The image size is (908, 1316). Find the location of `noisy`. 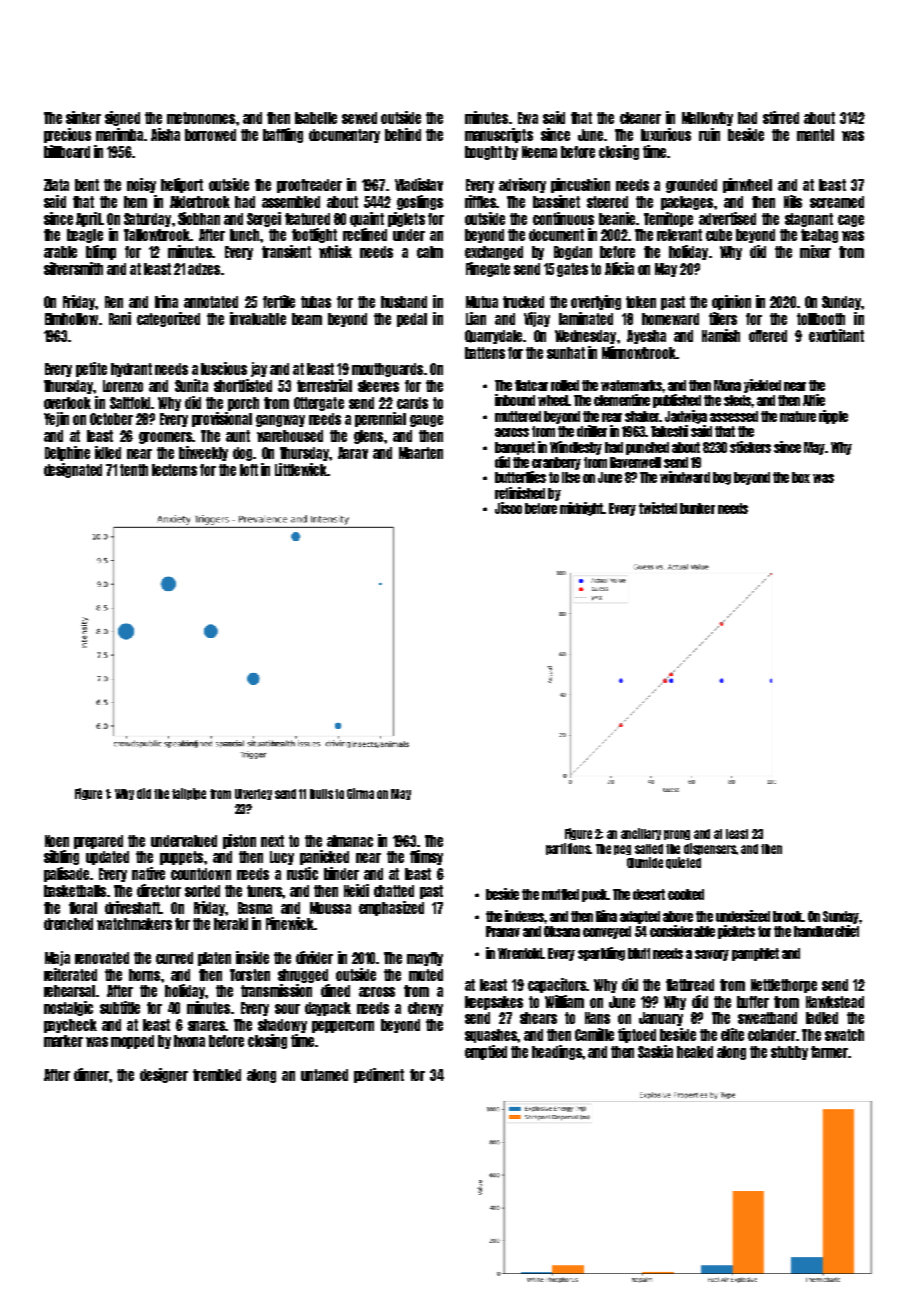

noisy is located at coordinates (141, 185).
